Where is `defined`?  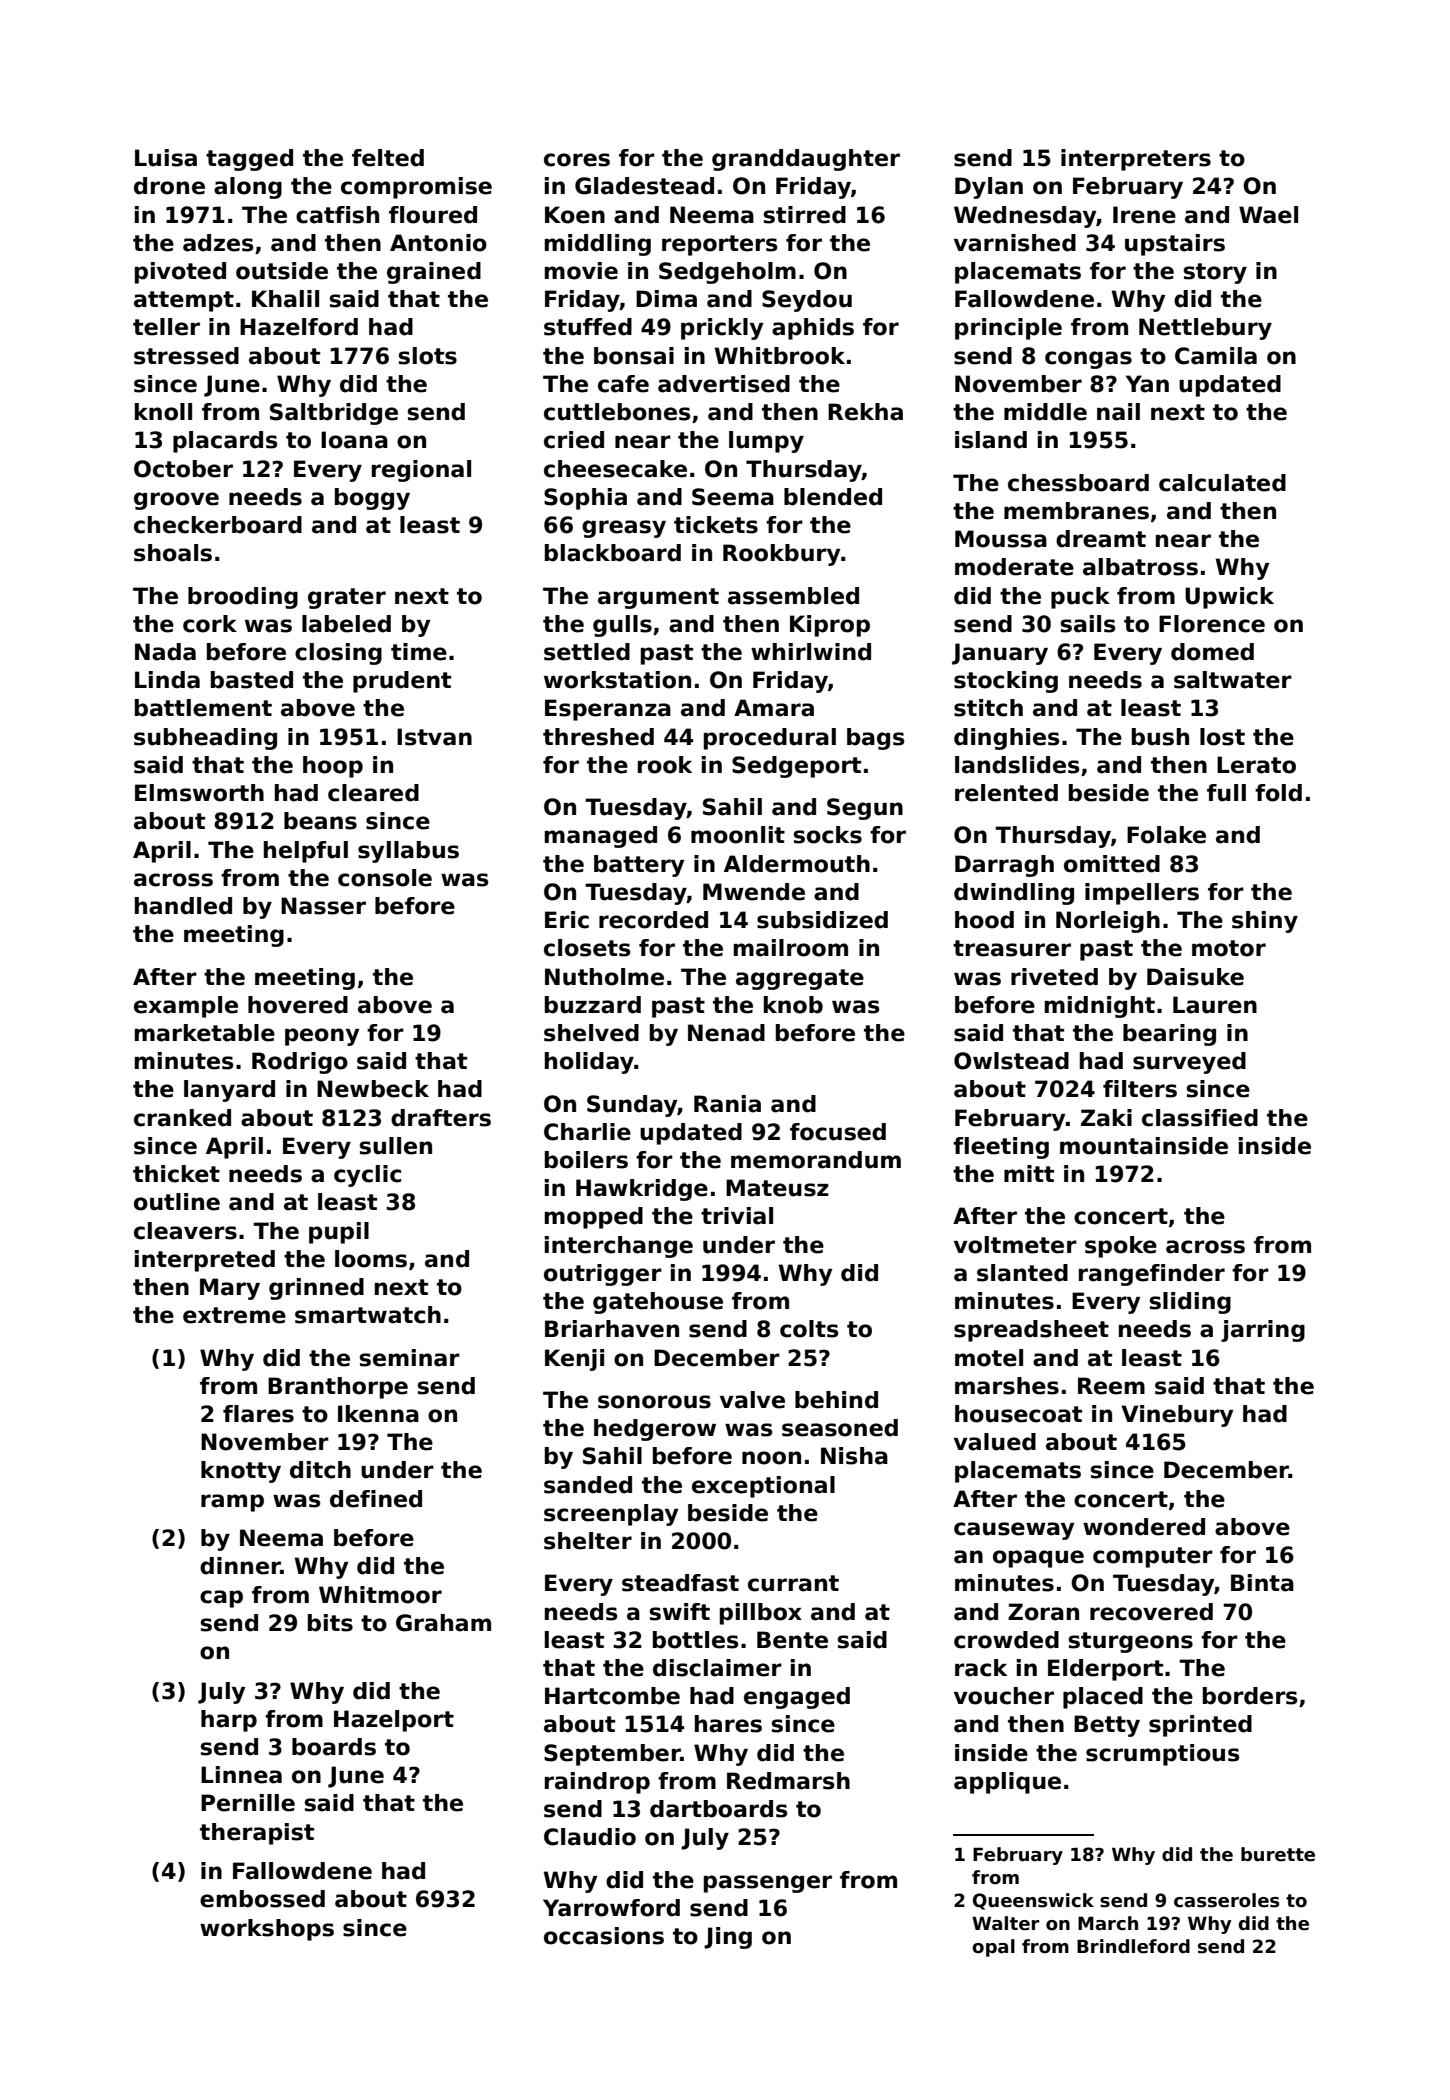 defined is located at coordinates (376, 1499).
